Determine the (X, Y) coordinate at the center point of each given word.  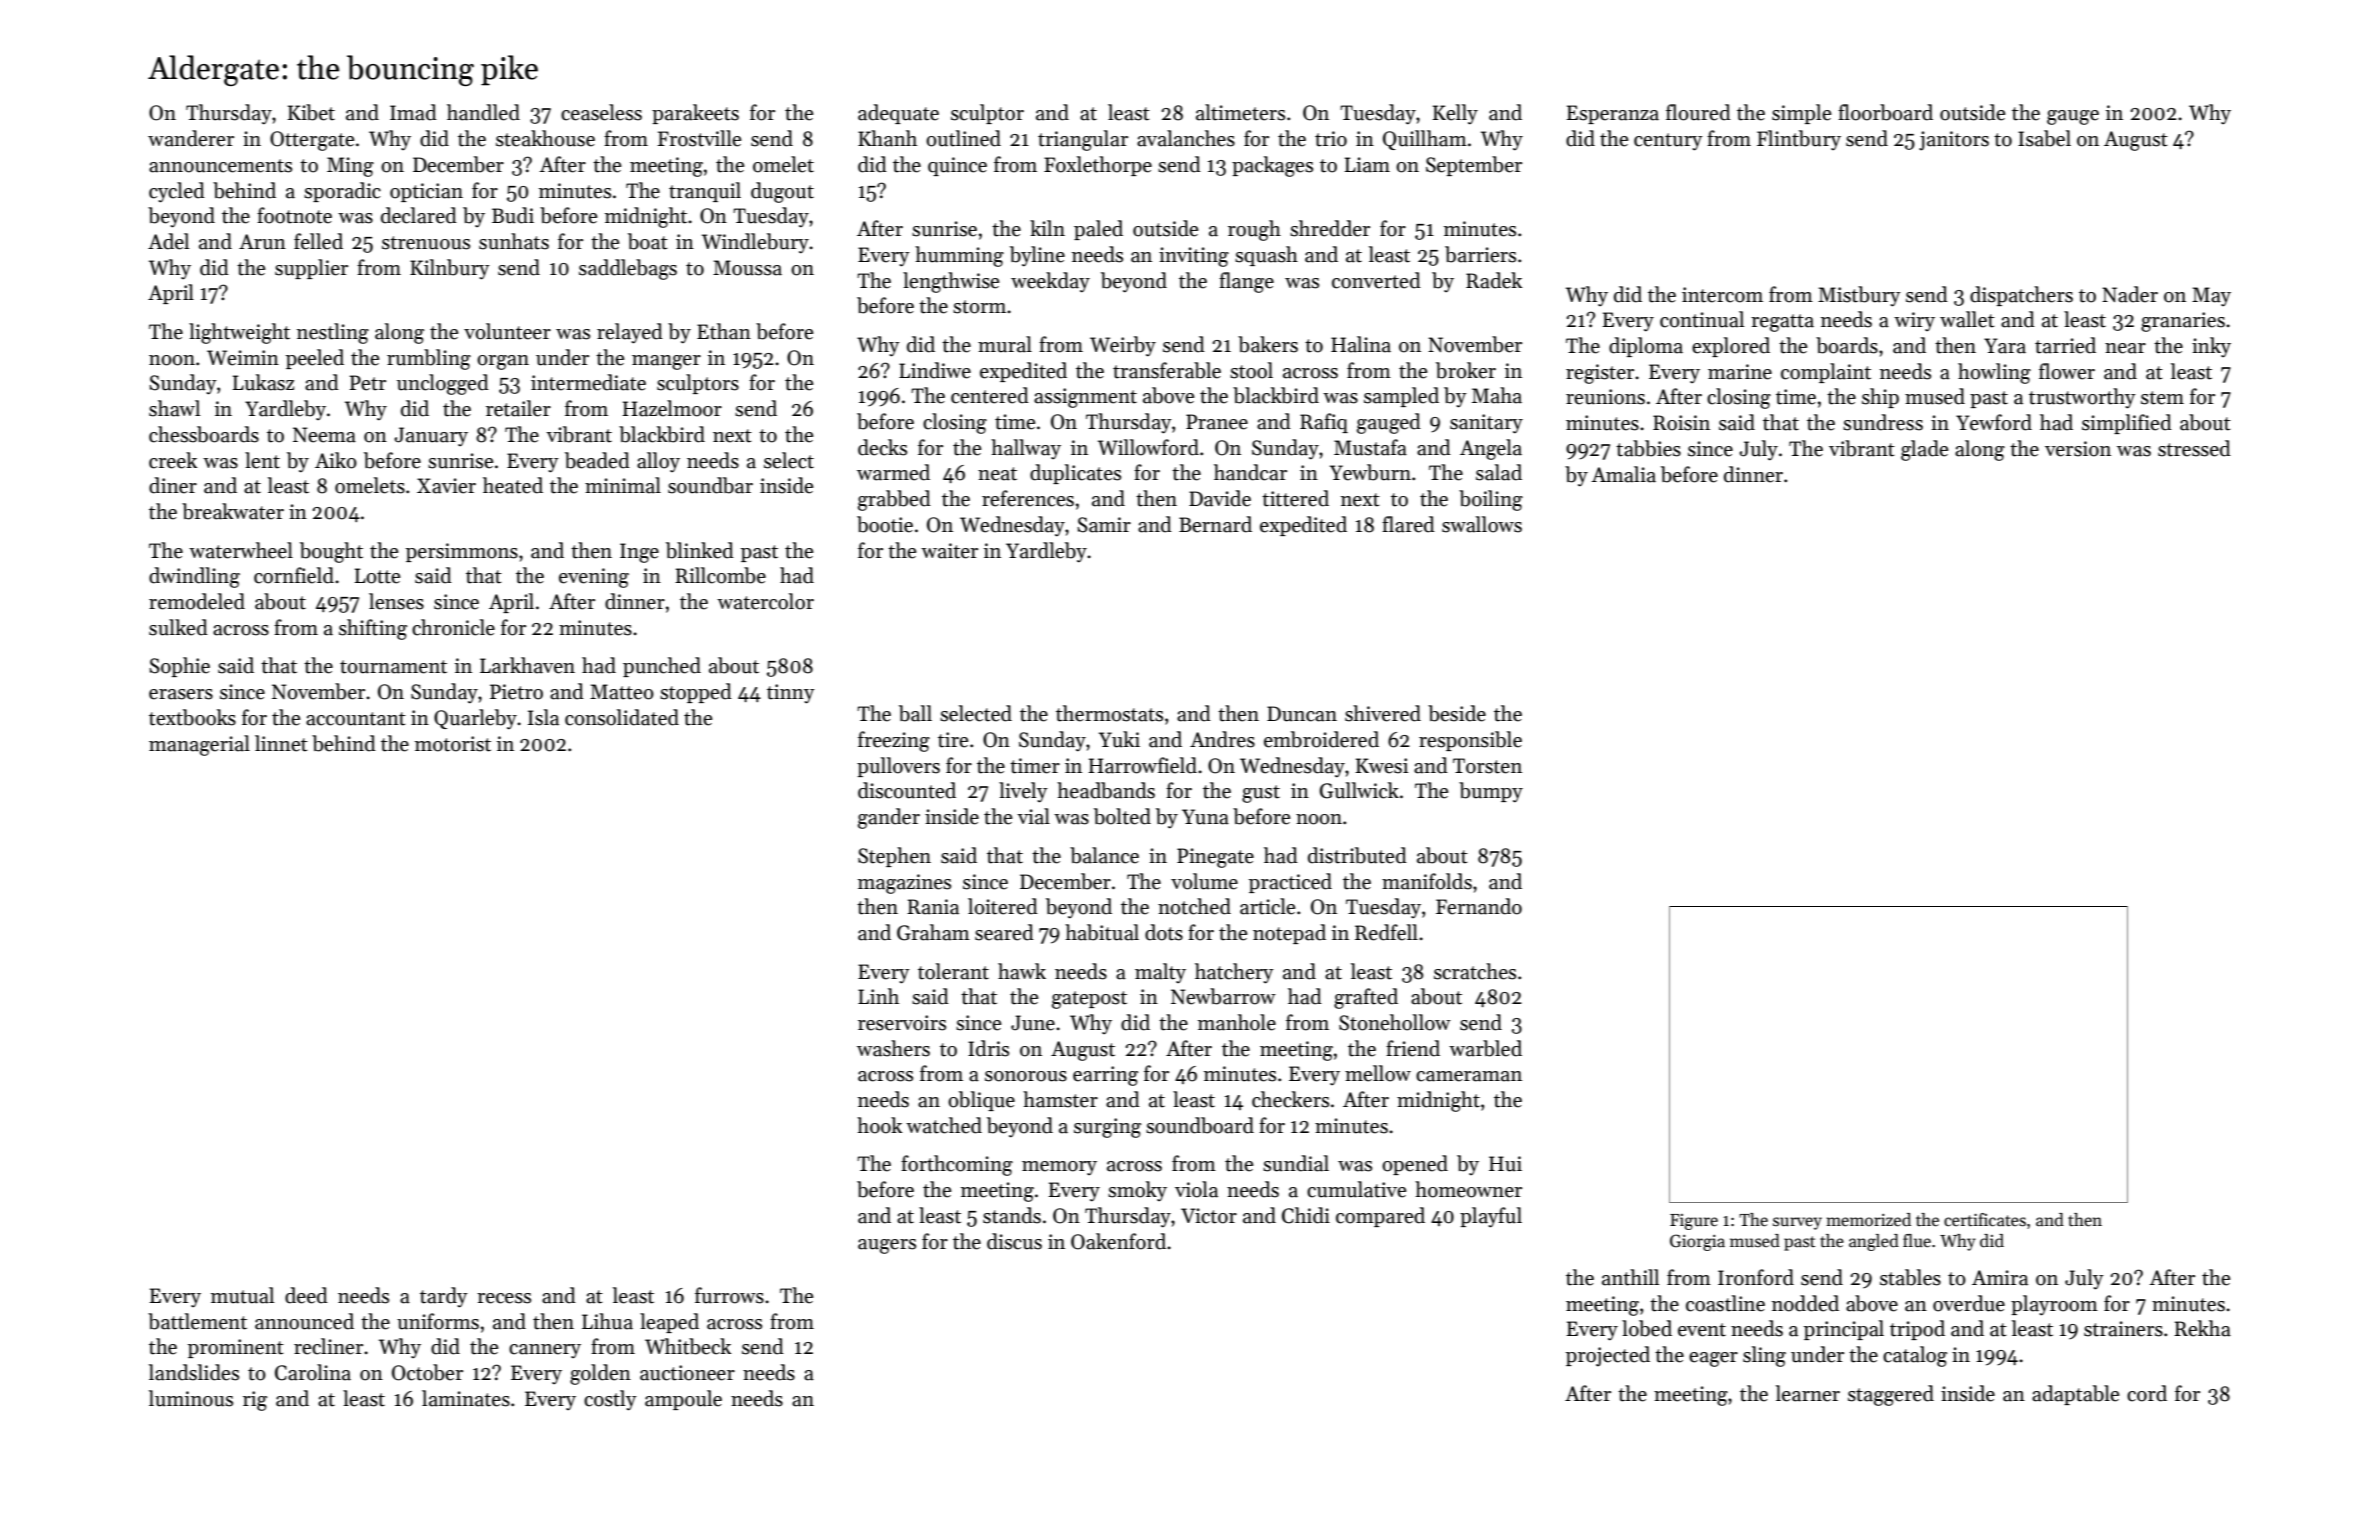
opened (1415, 1165)
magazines (904, 884)
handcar (1250, 472)
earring (1105, 1076)
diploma (1646, 347)
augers (887, 1246)
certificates (1985, 1220)
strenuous (426, 243)
